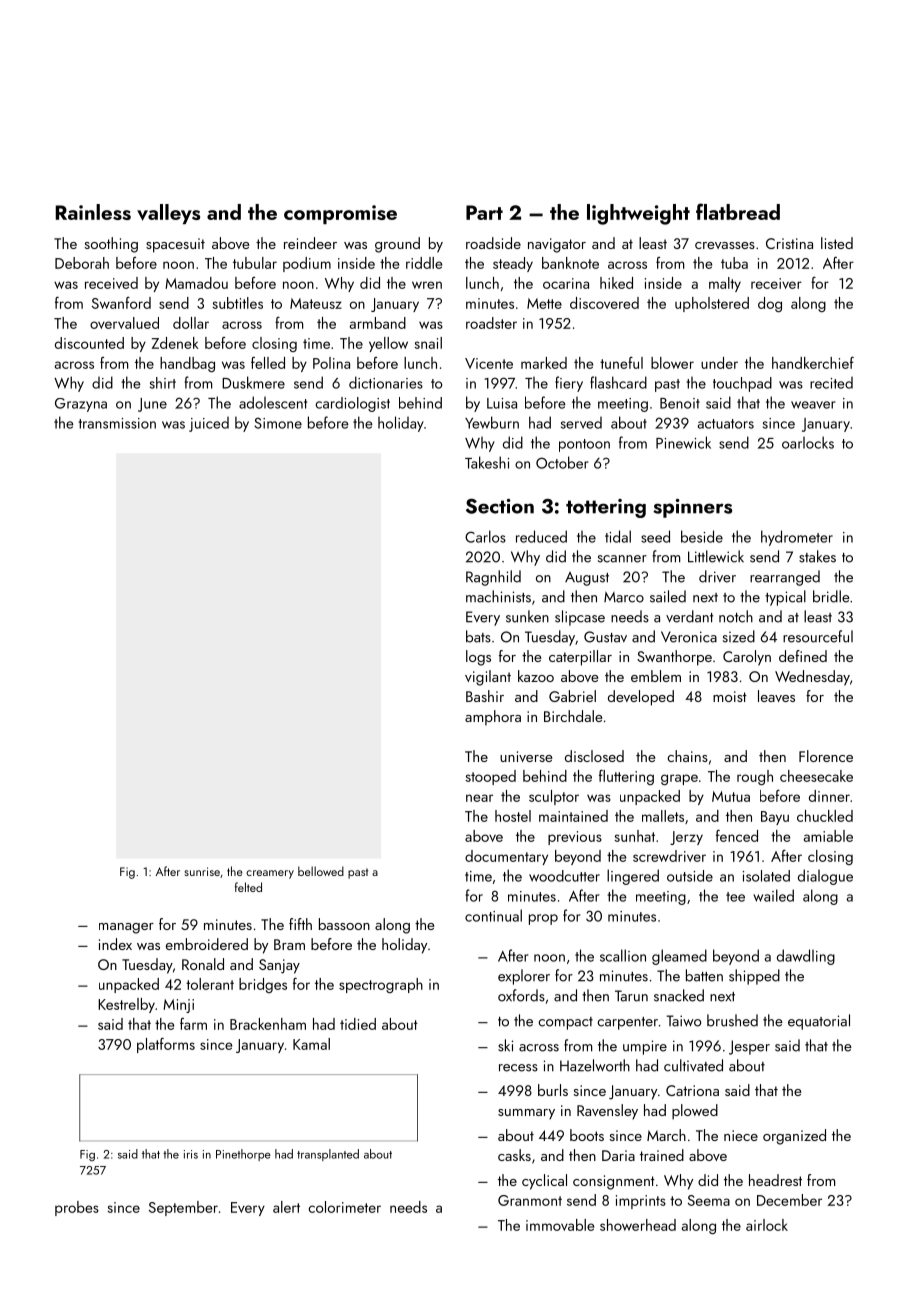 The width and height of the screenshot is (908, 1316). What do you see at coordinates (111, 283) in the screenshot?
I see `received` at bounding box center [111, 283].
